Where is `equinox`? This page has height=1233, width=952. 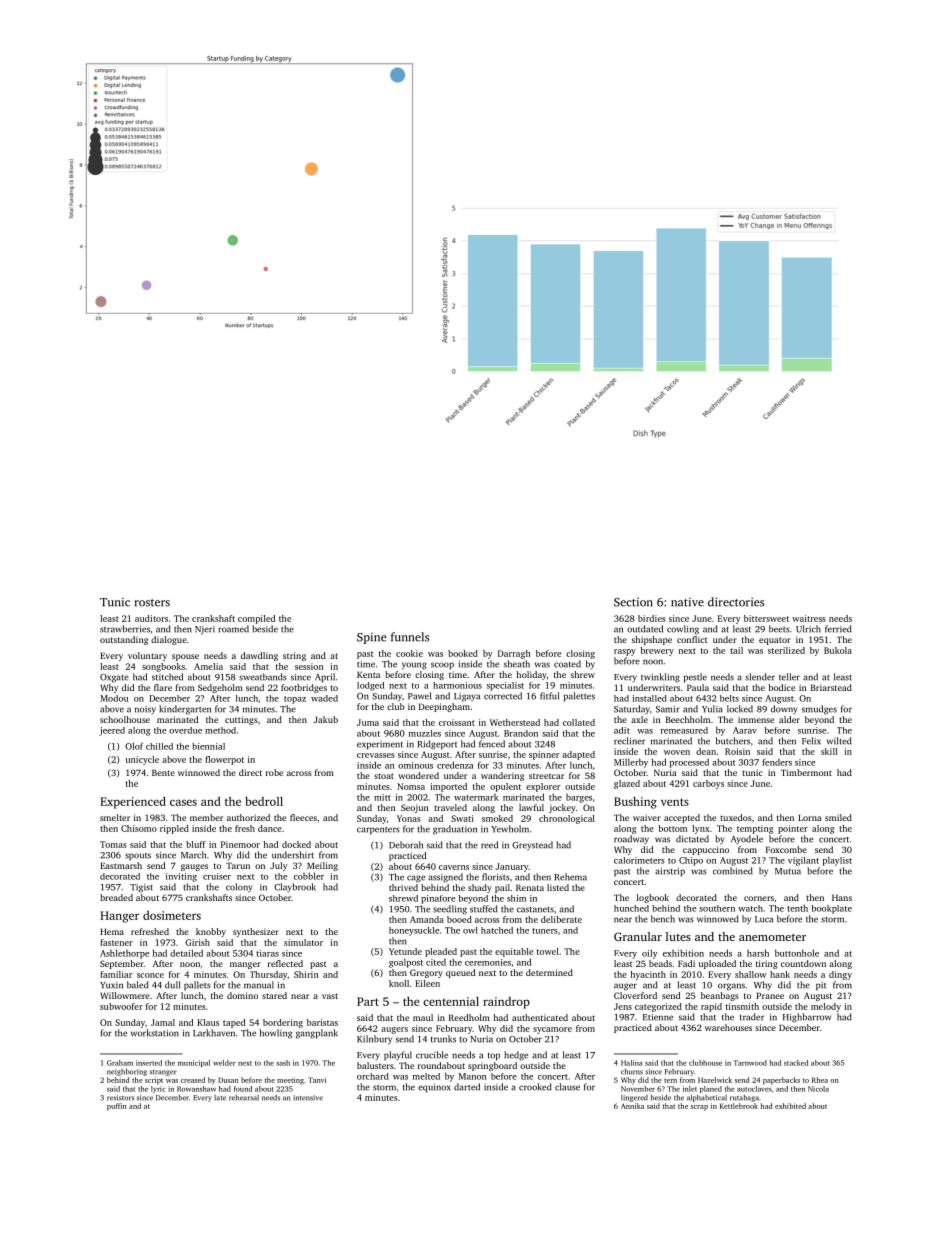
equinox is located at coordinates (434, 1088).
